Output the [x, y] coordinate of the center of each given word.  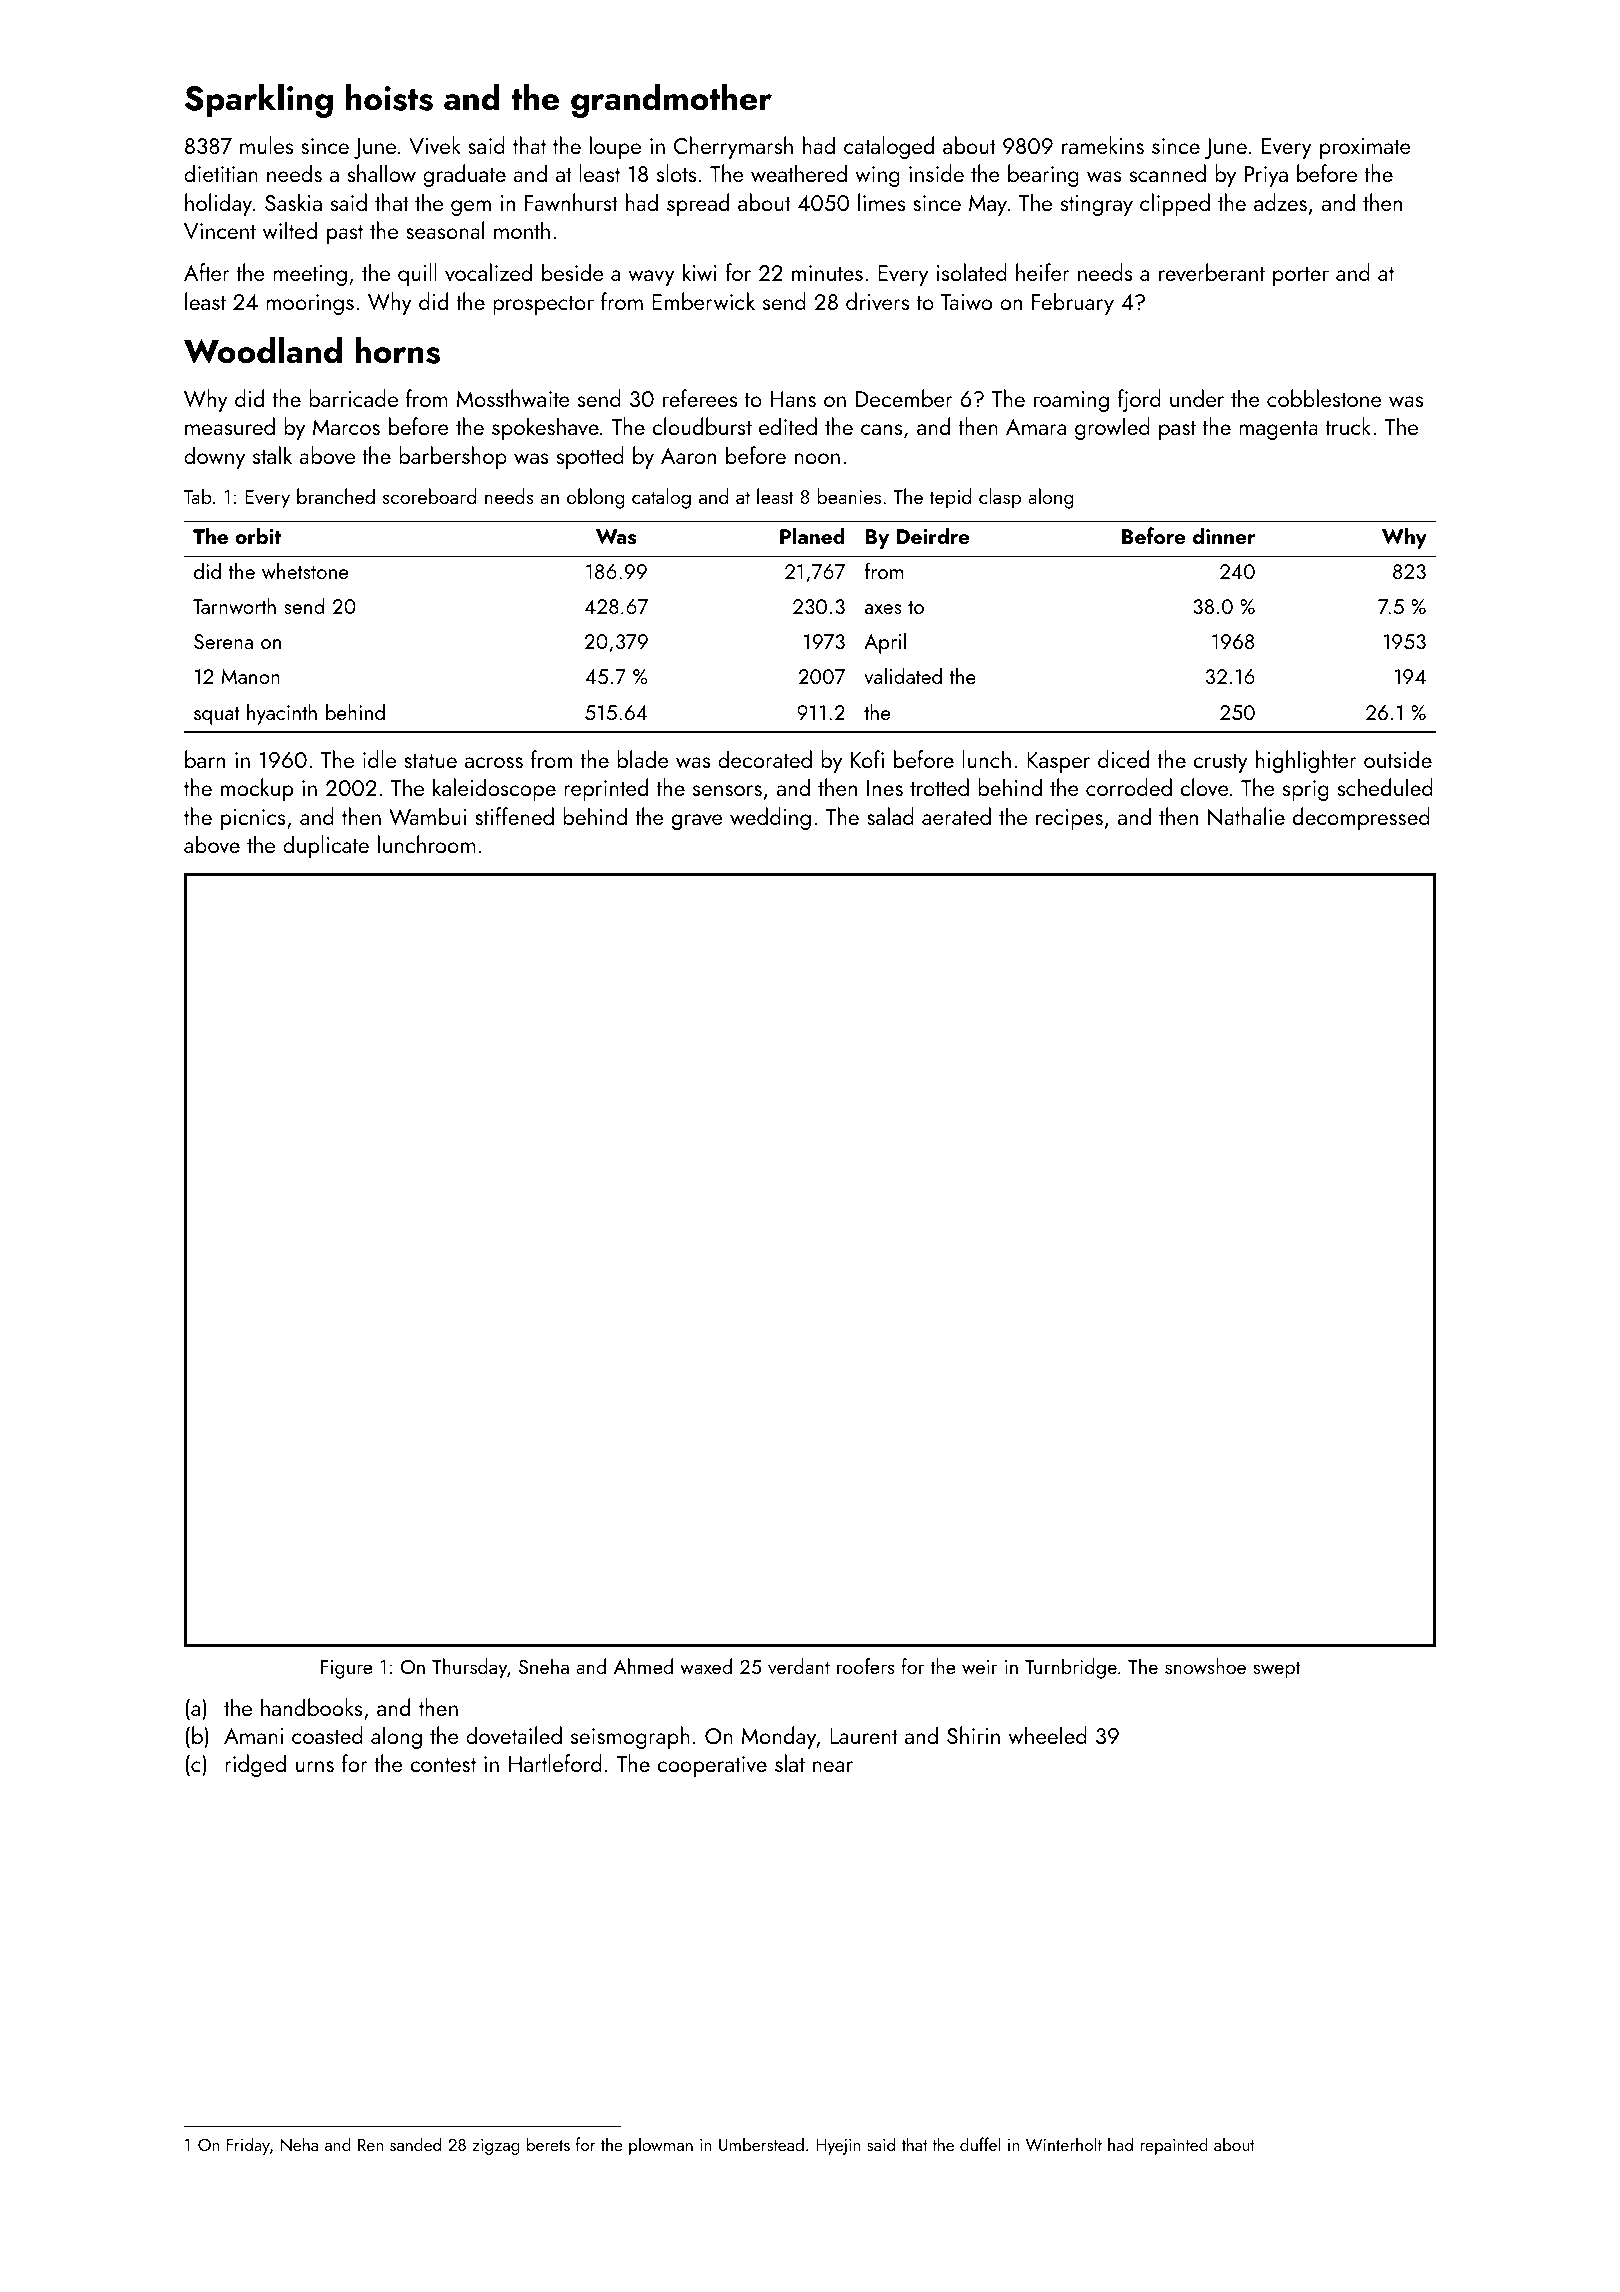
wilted [290, 230]
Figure [347, 1669]
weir [980, 1667]
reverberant [1212, 272]
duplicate [326, 846]
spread [698, 204]
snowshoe [1205, 1666]
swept [1277, 1670]
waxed [706, 1666]
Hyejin [838, 2147]
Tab [198, 496]
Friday [248, 2146]
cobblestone [1324, 398]
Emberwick [703, 301]
